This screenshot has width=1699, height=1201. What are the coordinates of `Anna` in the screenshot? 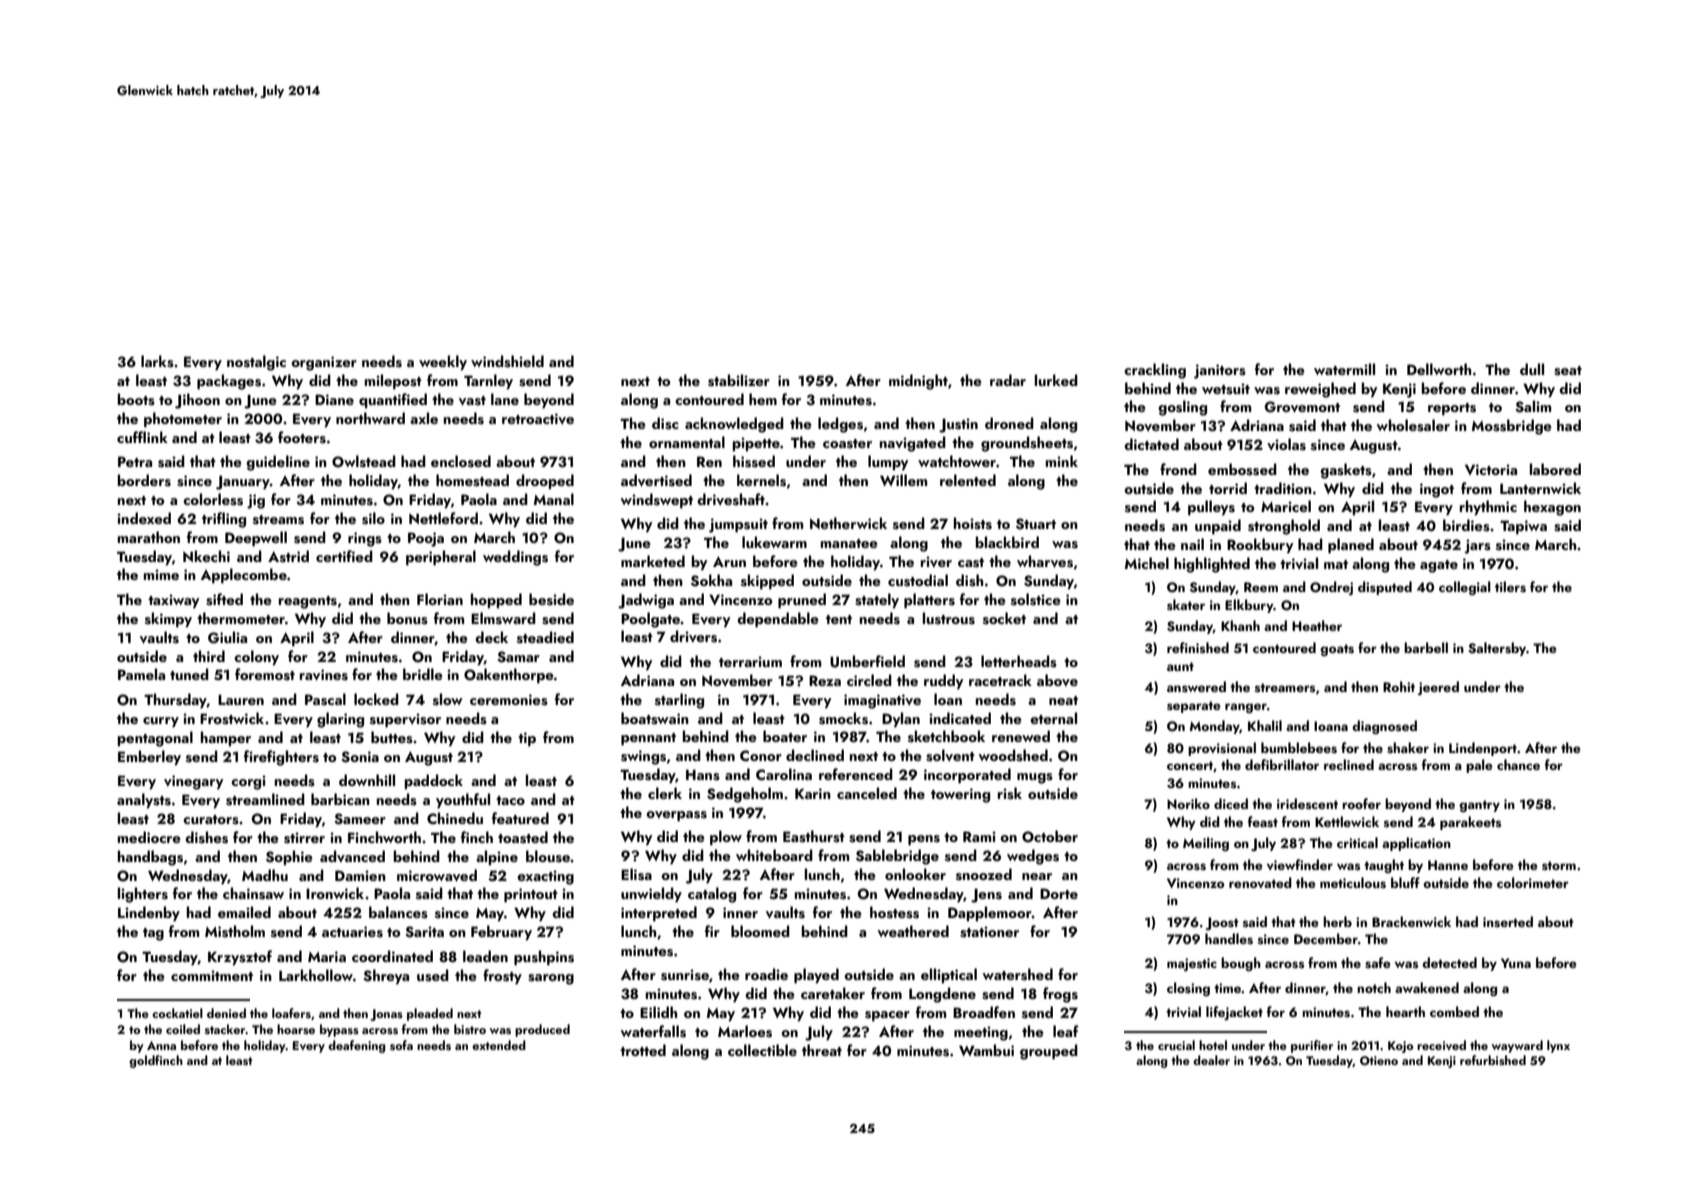 It's located at (161, 1045).
